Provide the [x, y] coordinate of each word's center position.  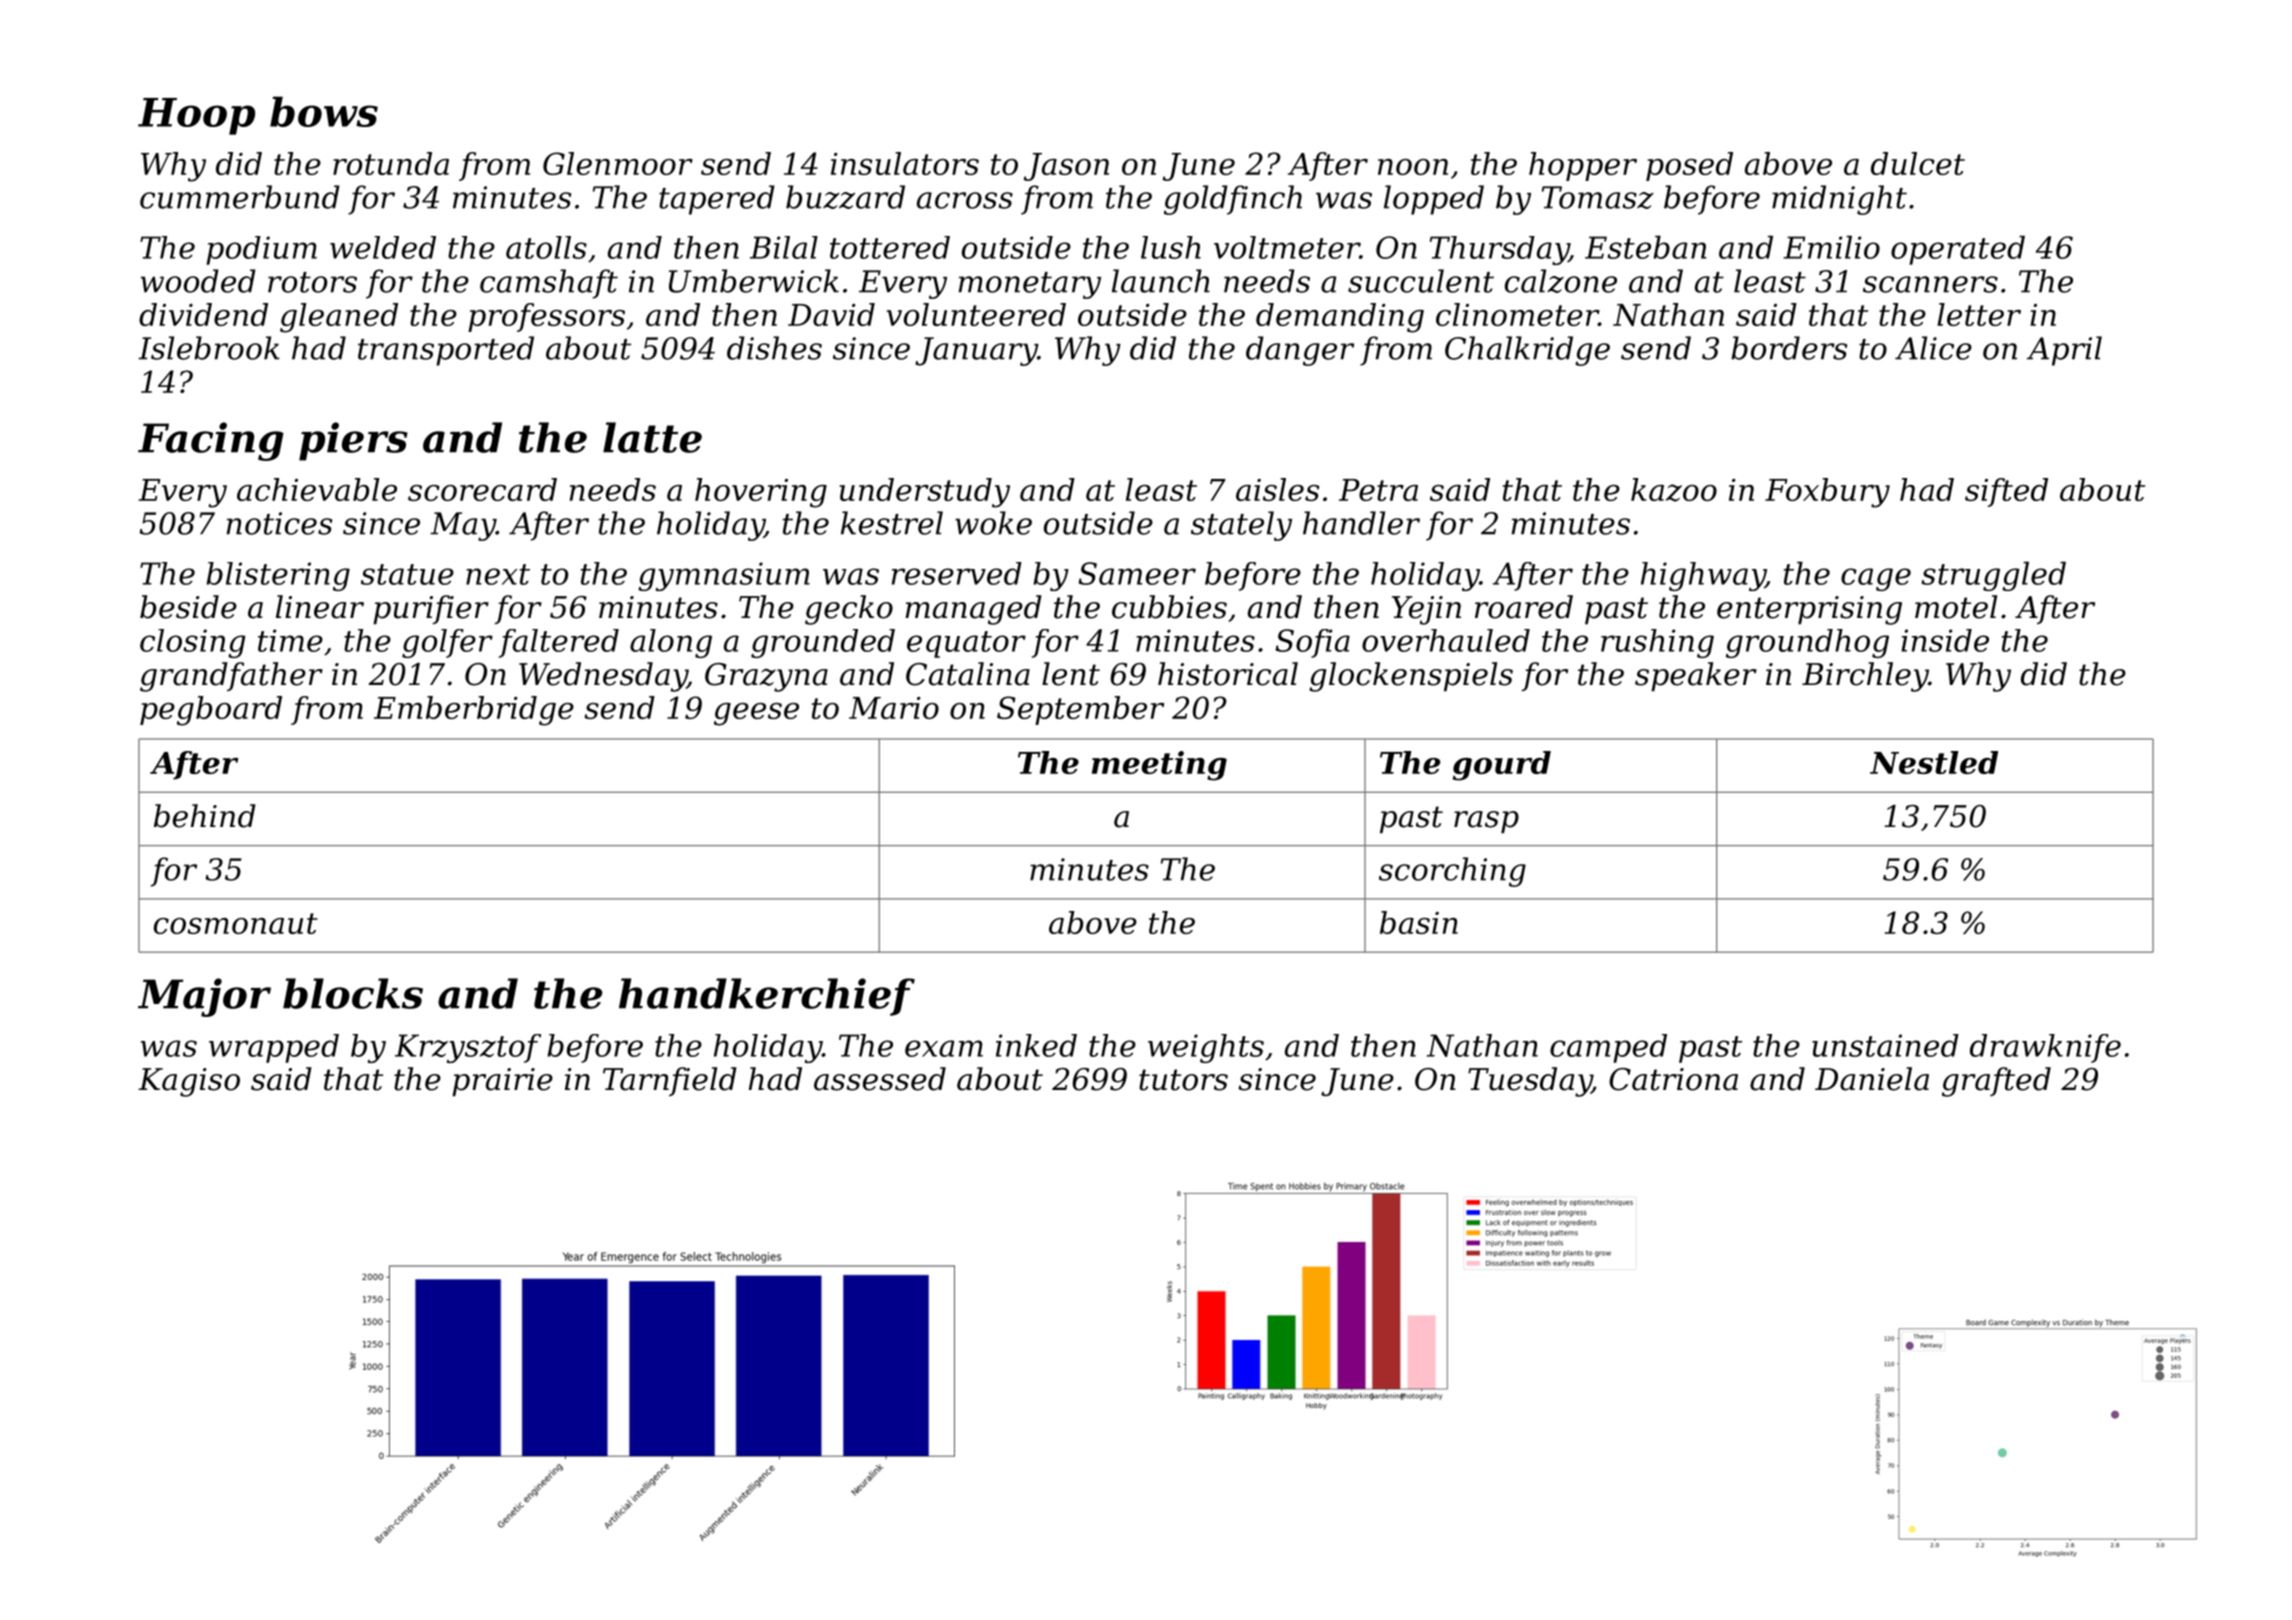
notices [279, 523]
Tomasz [1598, 197]
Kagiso [189, 1082]
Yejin [1426, 610]
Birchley [1865, 677]
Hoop [196, 116]
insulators [905, 163]
